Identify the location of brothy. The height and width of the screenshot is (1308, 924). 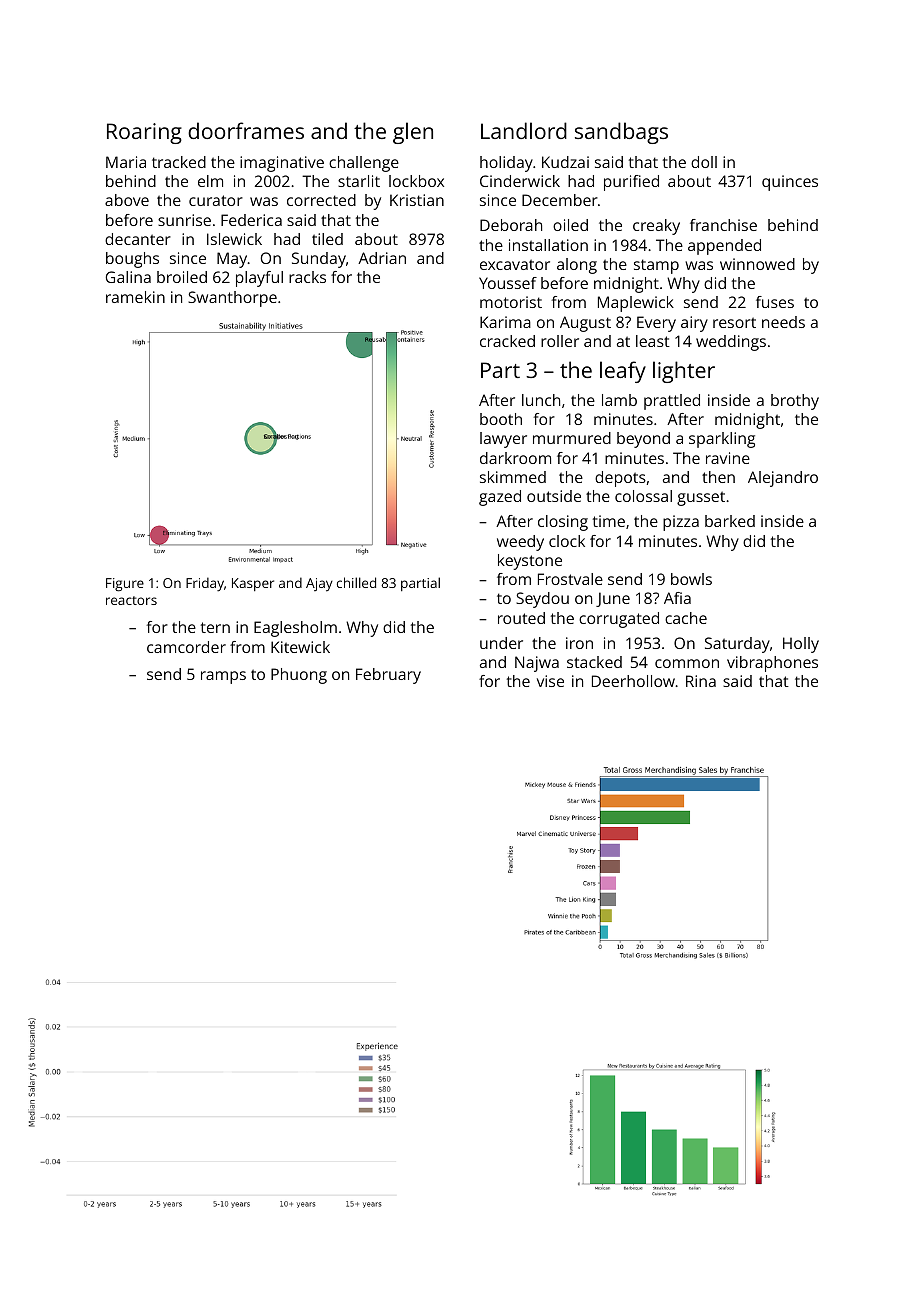
(795, 402).
